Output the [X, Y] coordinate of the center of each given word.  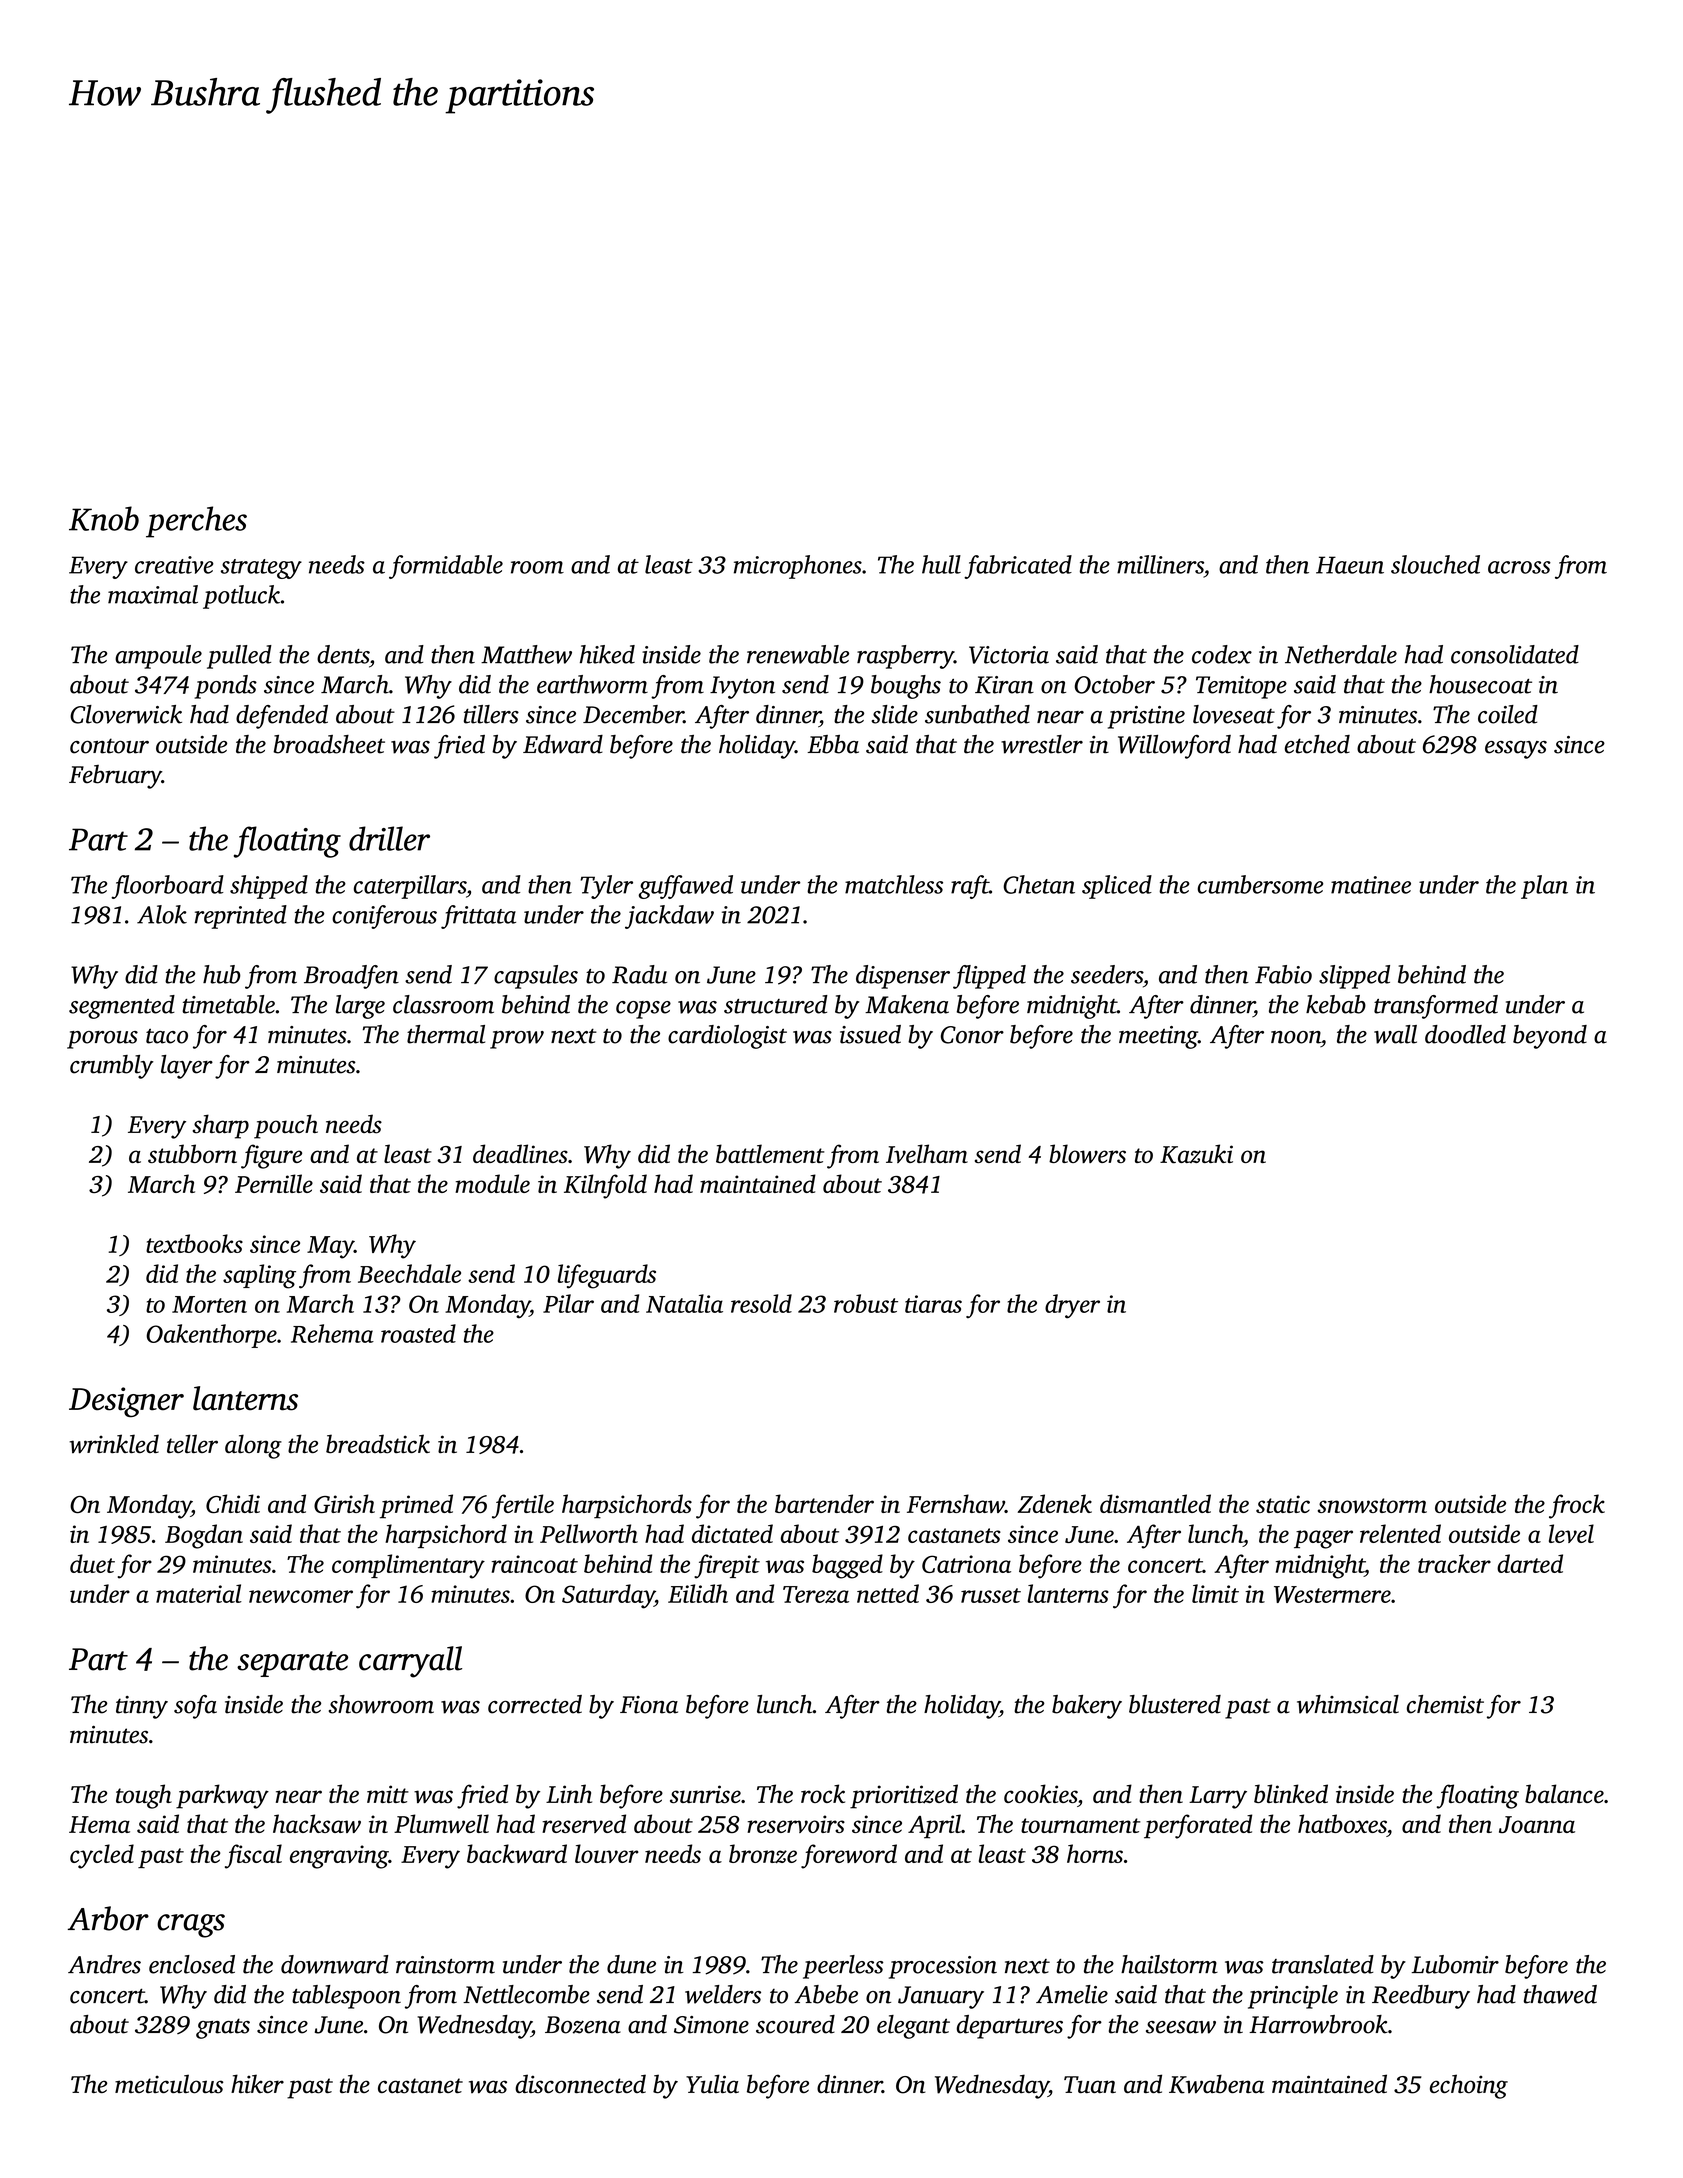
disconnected [580, 2084]
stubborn [192, 1153]
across [1519, 567]
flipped [989, 977]
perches [196, 522]
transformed [1436, 1007]
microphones [798, 567]
